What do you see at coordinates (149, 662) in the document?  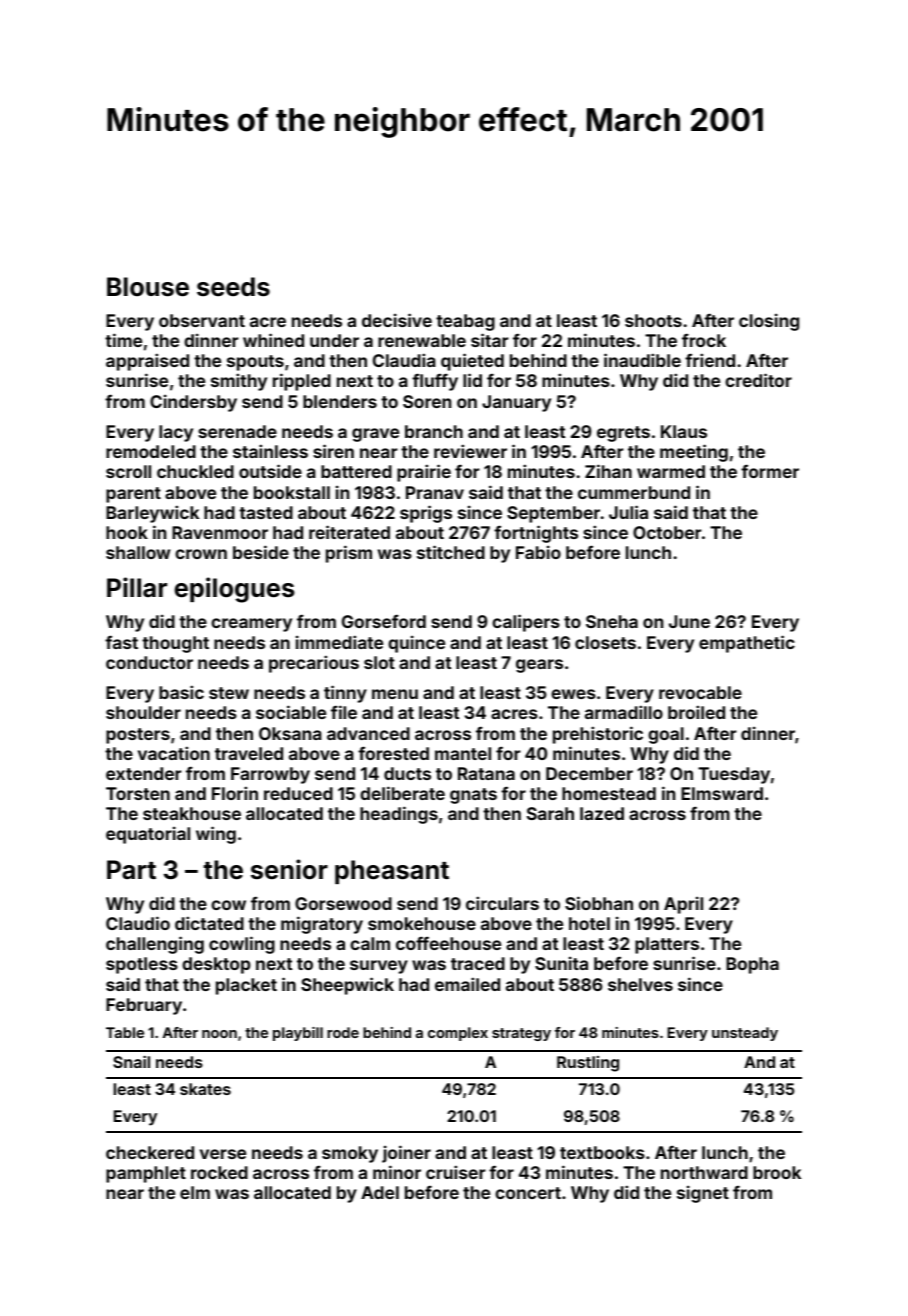 I see `conductor` at bounding box center [149, 662].
